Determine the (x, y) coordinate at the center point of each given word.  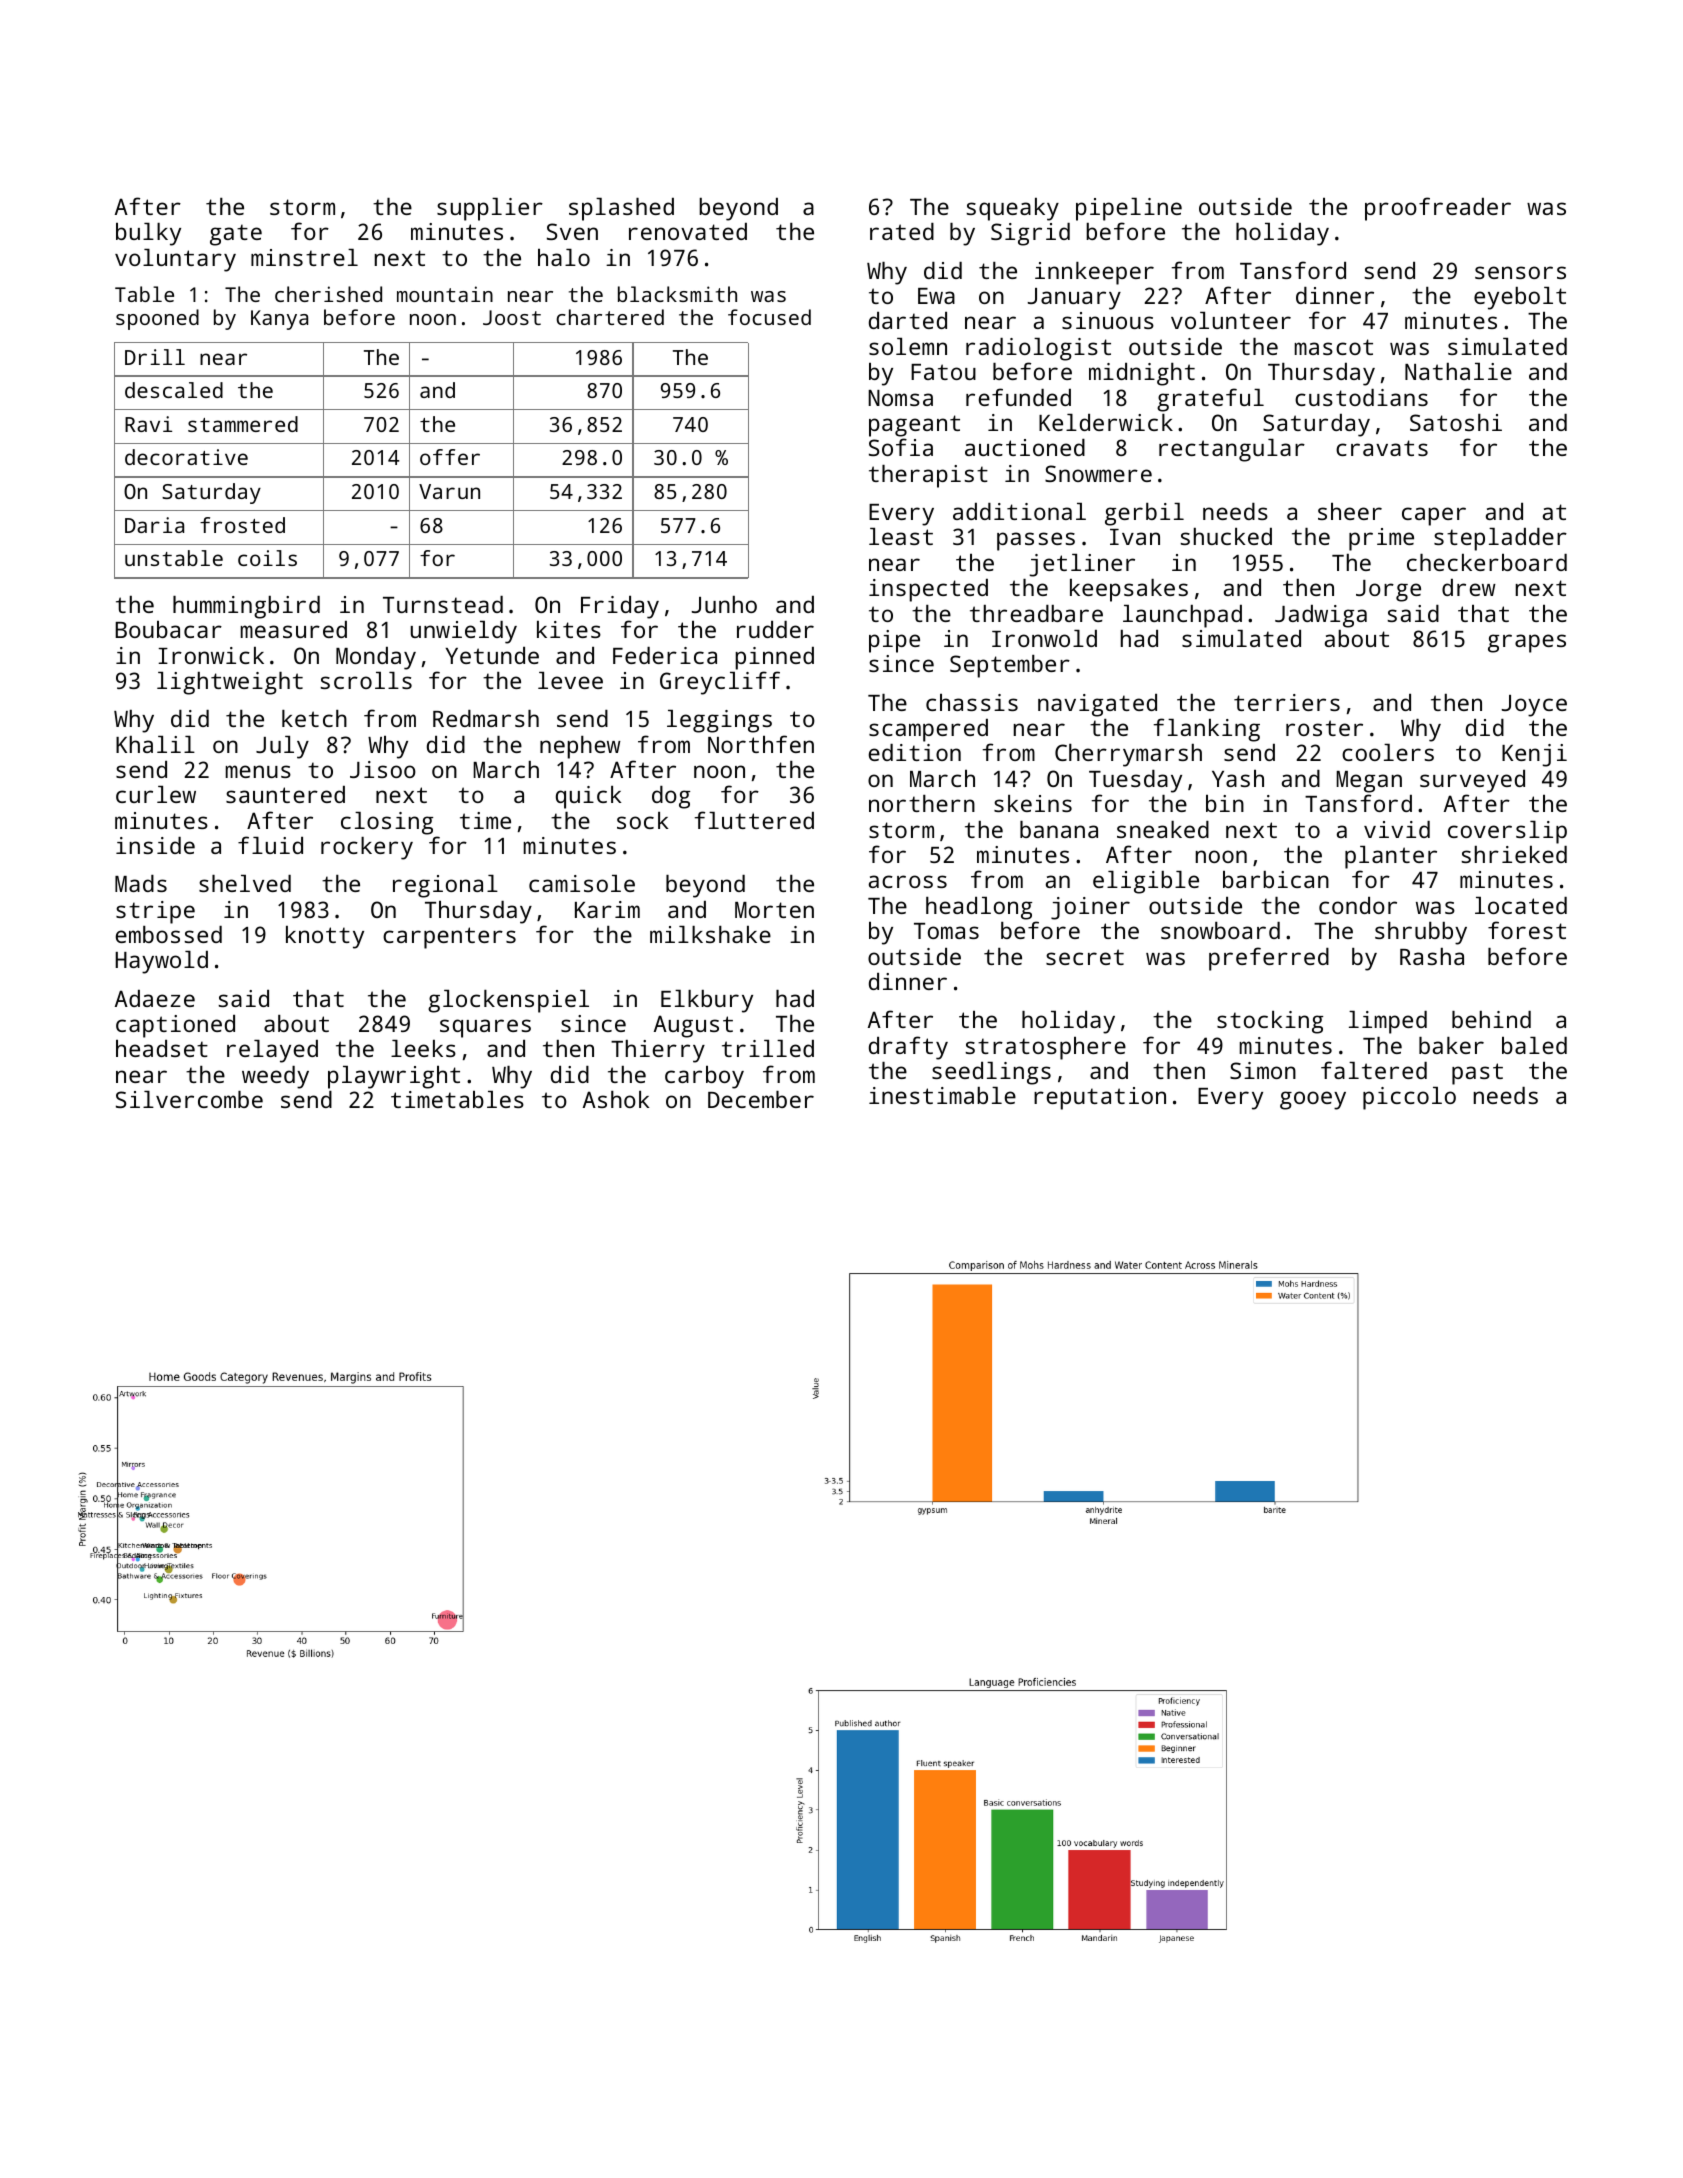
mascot (1334, 347)
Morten (774, 910)
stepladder (1500, 539)
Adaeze (155, 998)
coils (267, 558)
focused (769, 317)
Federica (665, 655)
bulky (148, 234)
